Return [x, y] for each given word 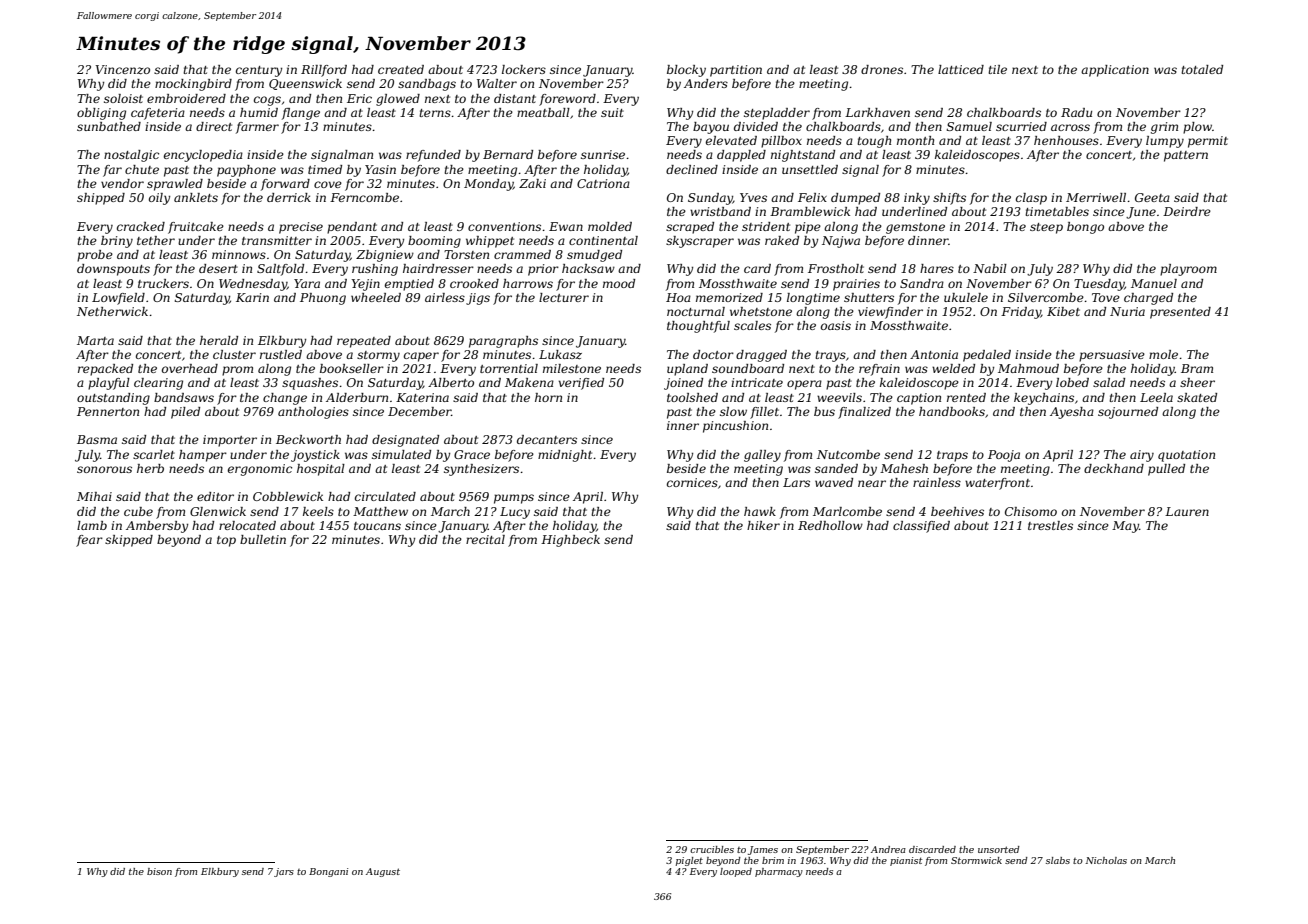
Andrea [888, 849]
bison [159, 871]
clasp [1031, 199]
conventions [504, 226]
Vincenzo [123, 69]
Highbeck [570, 541]
